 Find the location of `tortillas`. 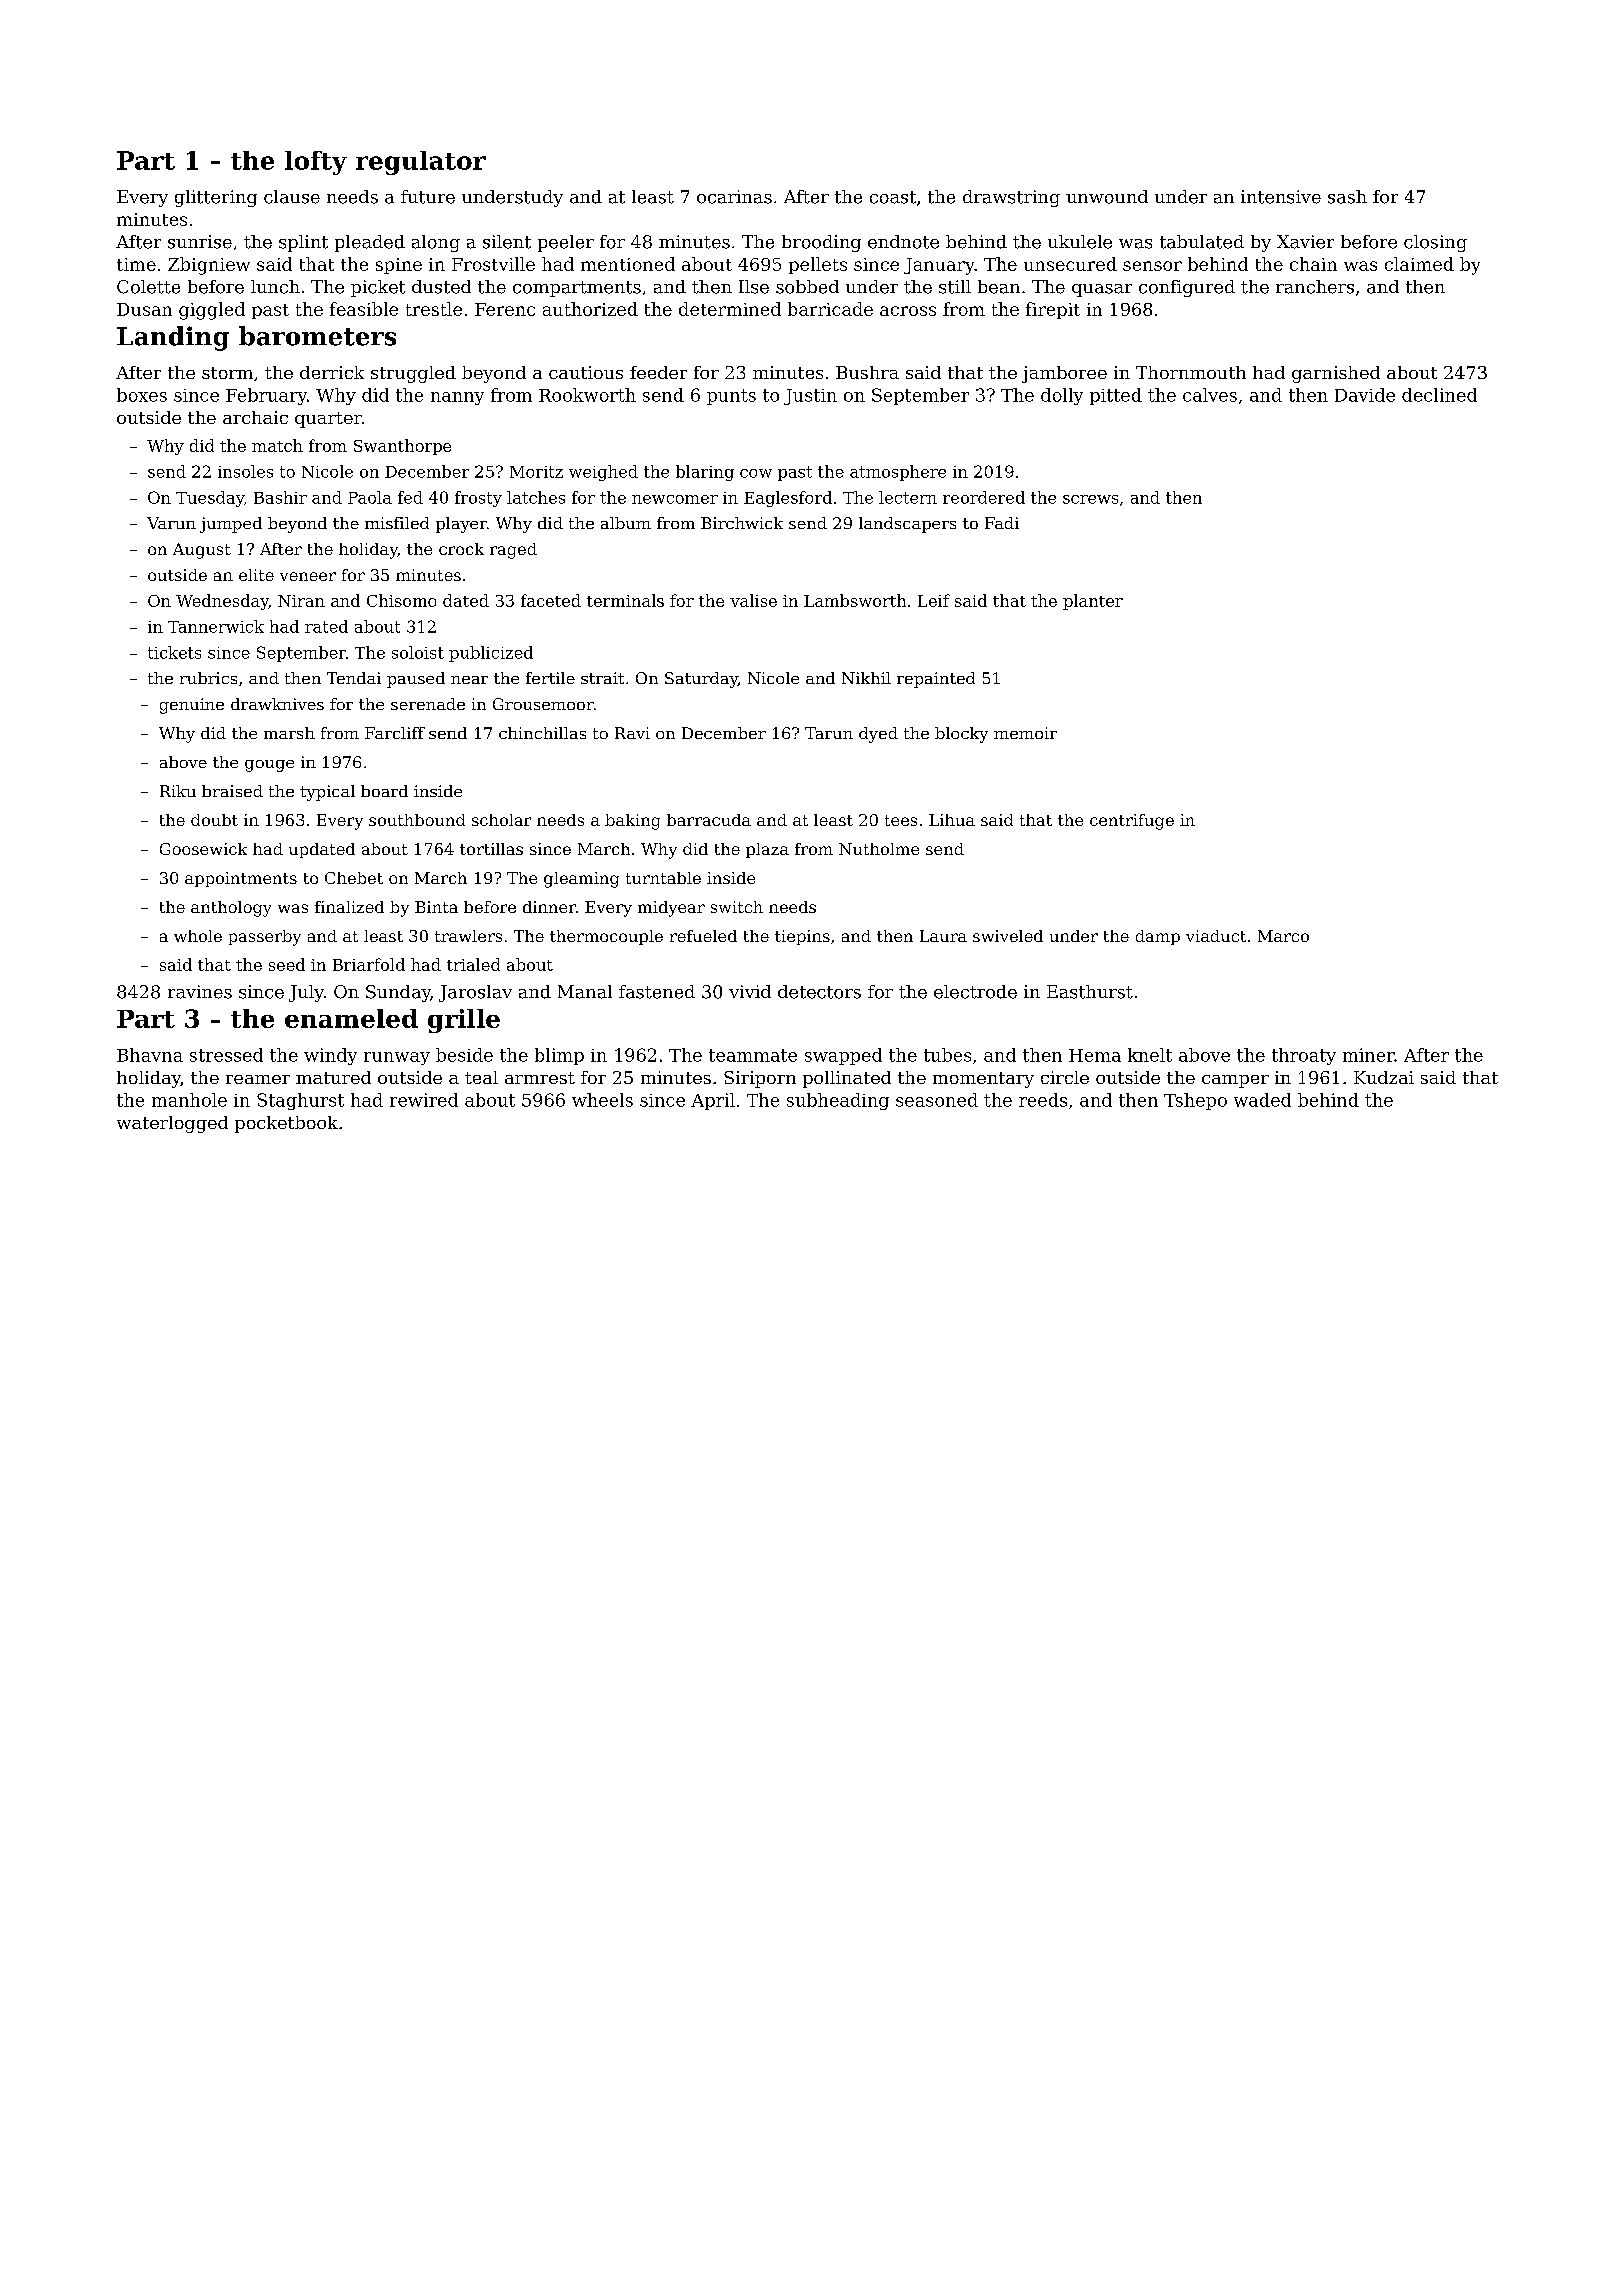

tortillas is located at coordinates (491, 849).
